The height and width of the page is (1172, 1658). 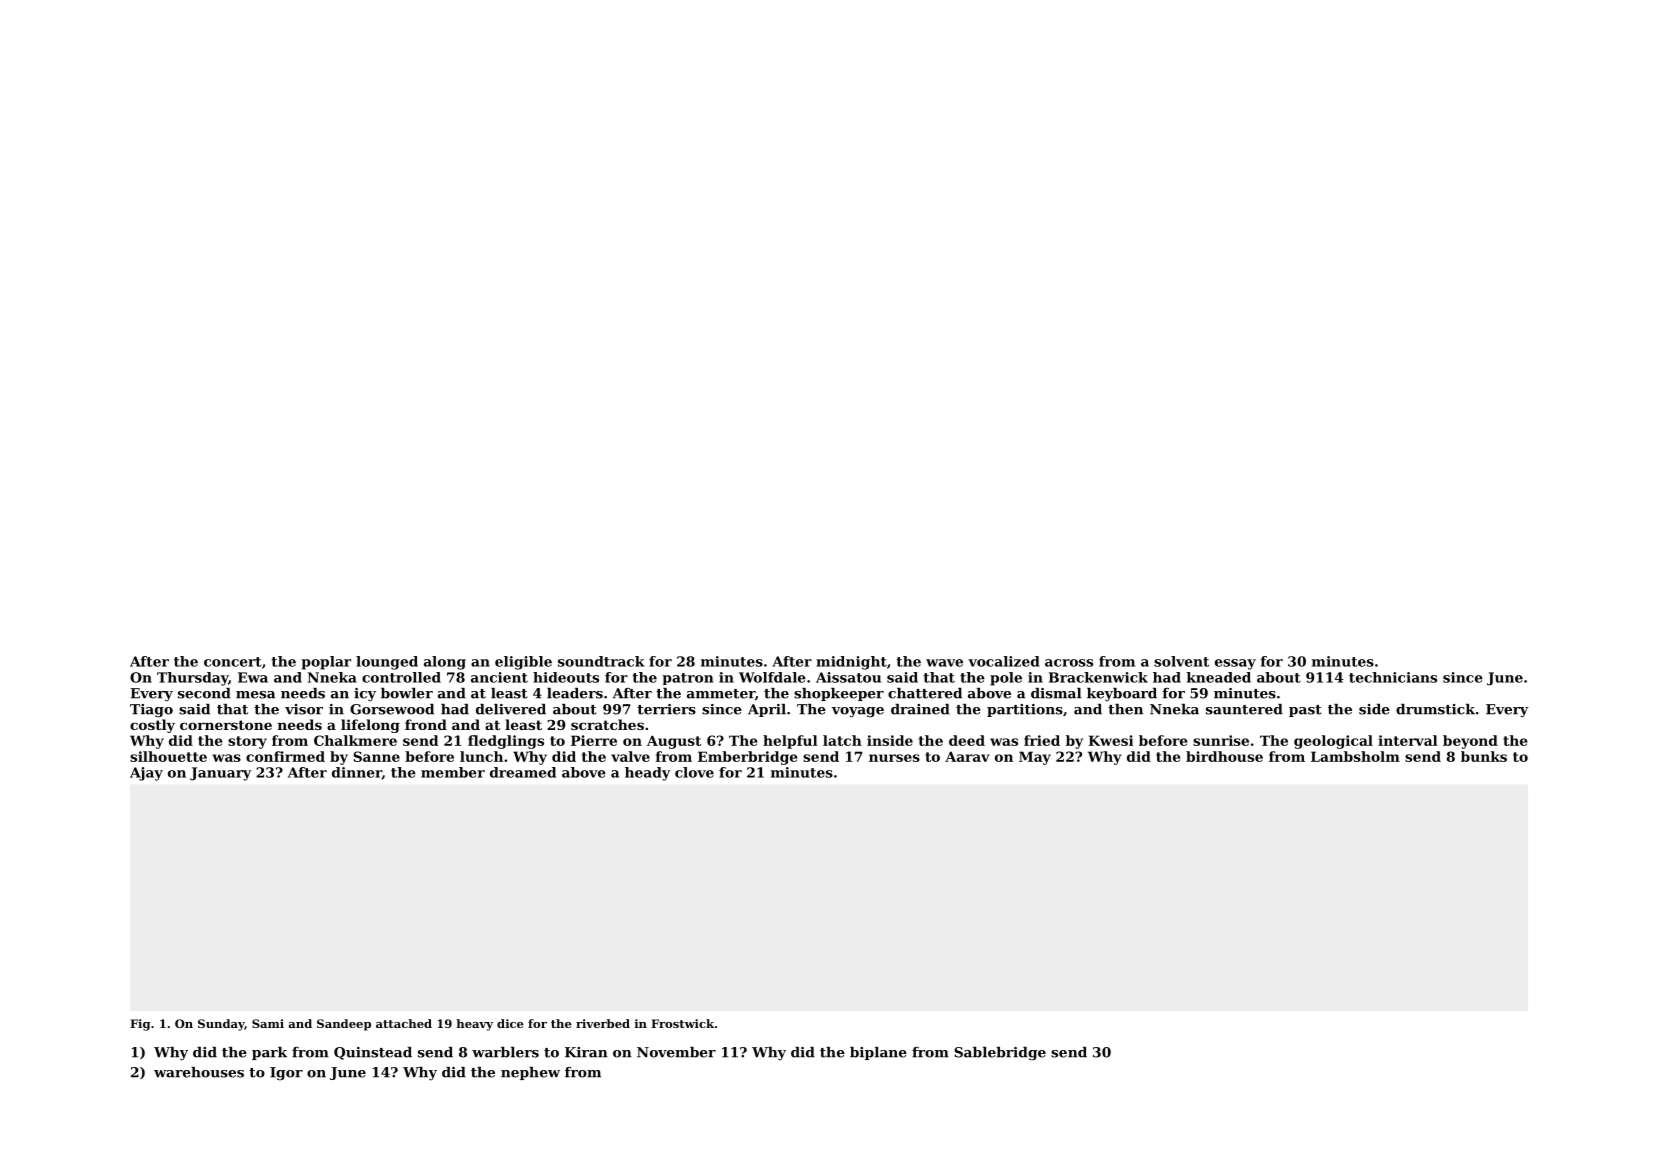 What do you see at coordinates (146, 774) in the page?
I see `Ajay` at bounding box center [146, 774].
